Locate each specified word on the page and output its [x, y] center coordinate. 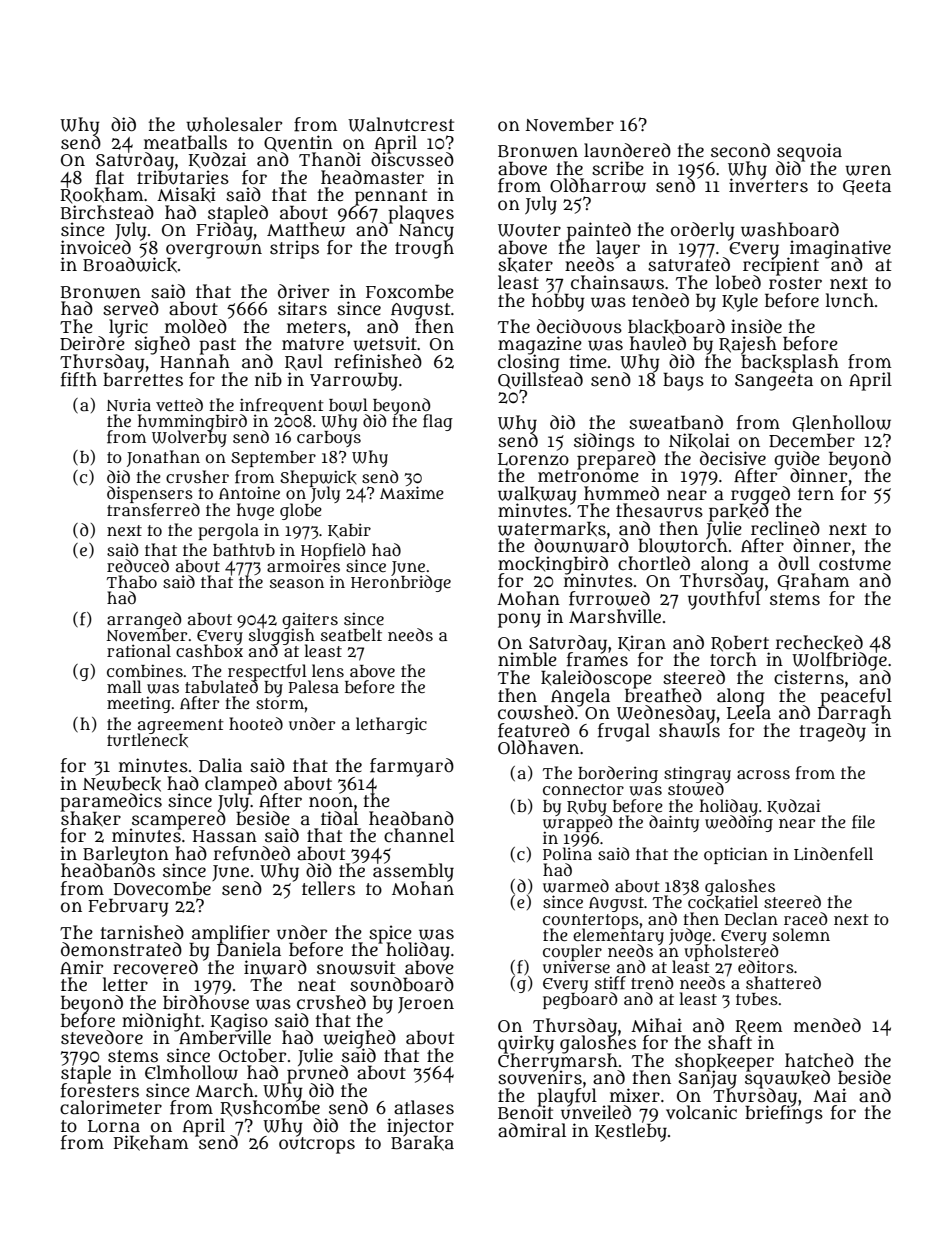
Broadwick [130, 265]
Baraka [422, 1143]
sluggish [282, 636]
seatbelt [351, 634]
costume [855, 564]
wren [868, 170]
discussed [412, 160]
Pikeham [151, 1143]
